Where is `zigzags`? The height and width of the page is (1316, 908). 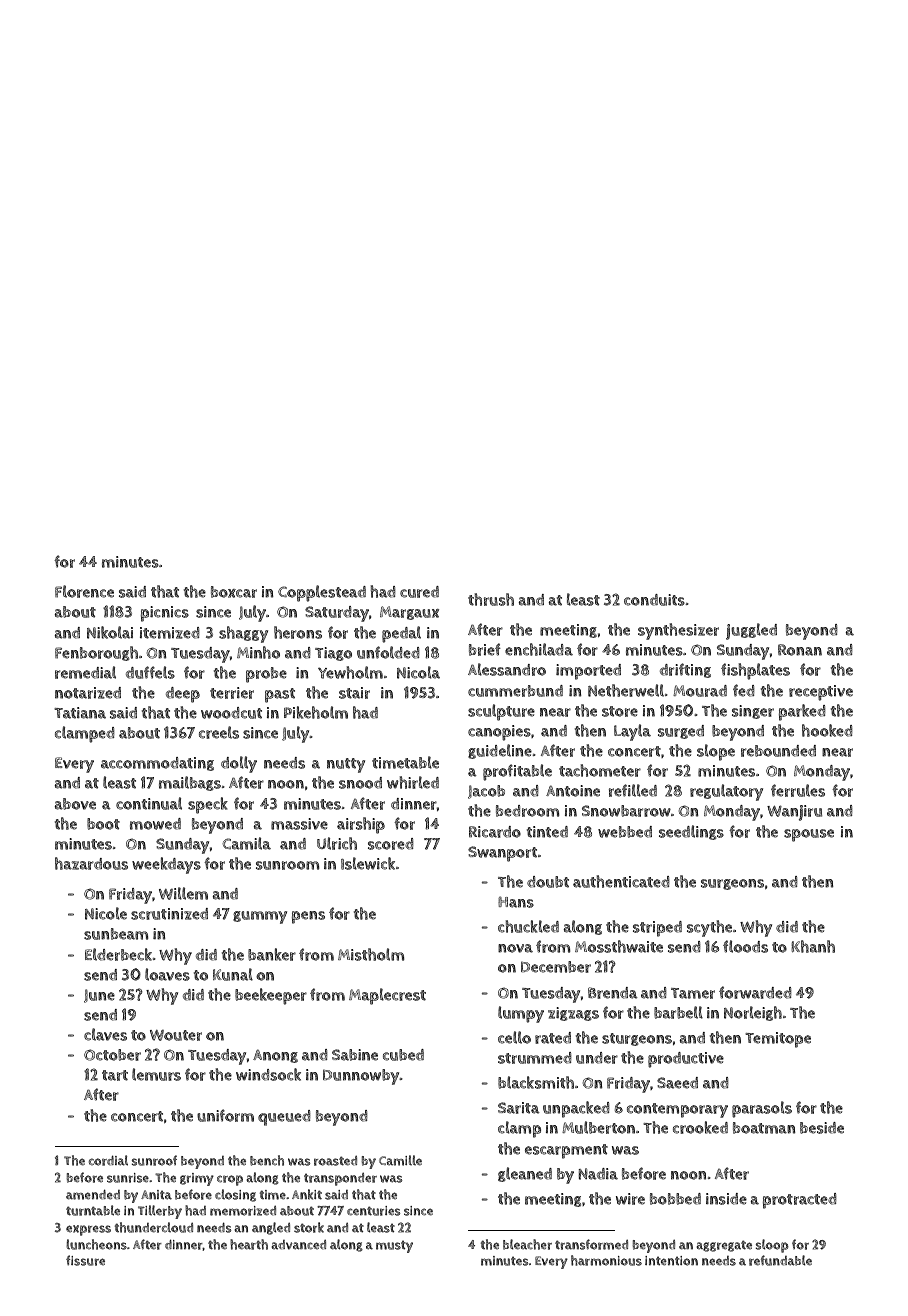
zigzags is located at coordinates (573, 1014).
